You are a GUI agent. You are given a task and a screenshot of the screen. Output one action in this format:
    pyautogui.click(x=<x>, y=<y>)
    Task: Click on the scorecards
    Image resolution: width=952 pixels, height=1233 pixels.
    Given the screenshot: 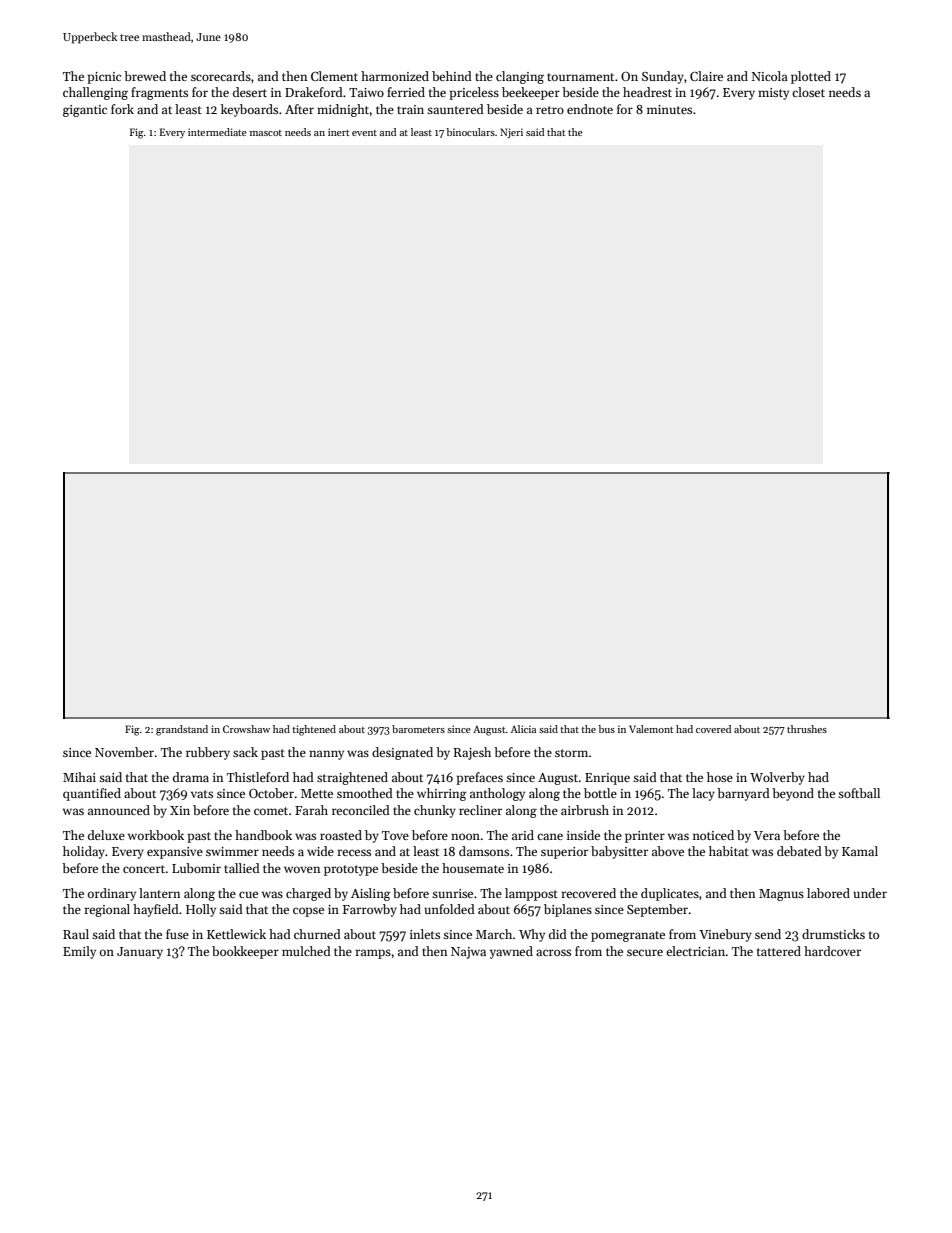 What is the action you would take?
    pyautogui.click(x=221, y=76)
